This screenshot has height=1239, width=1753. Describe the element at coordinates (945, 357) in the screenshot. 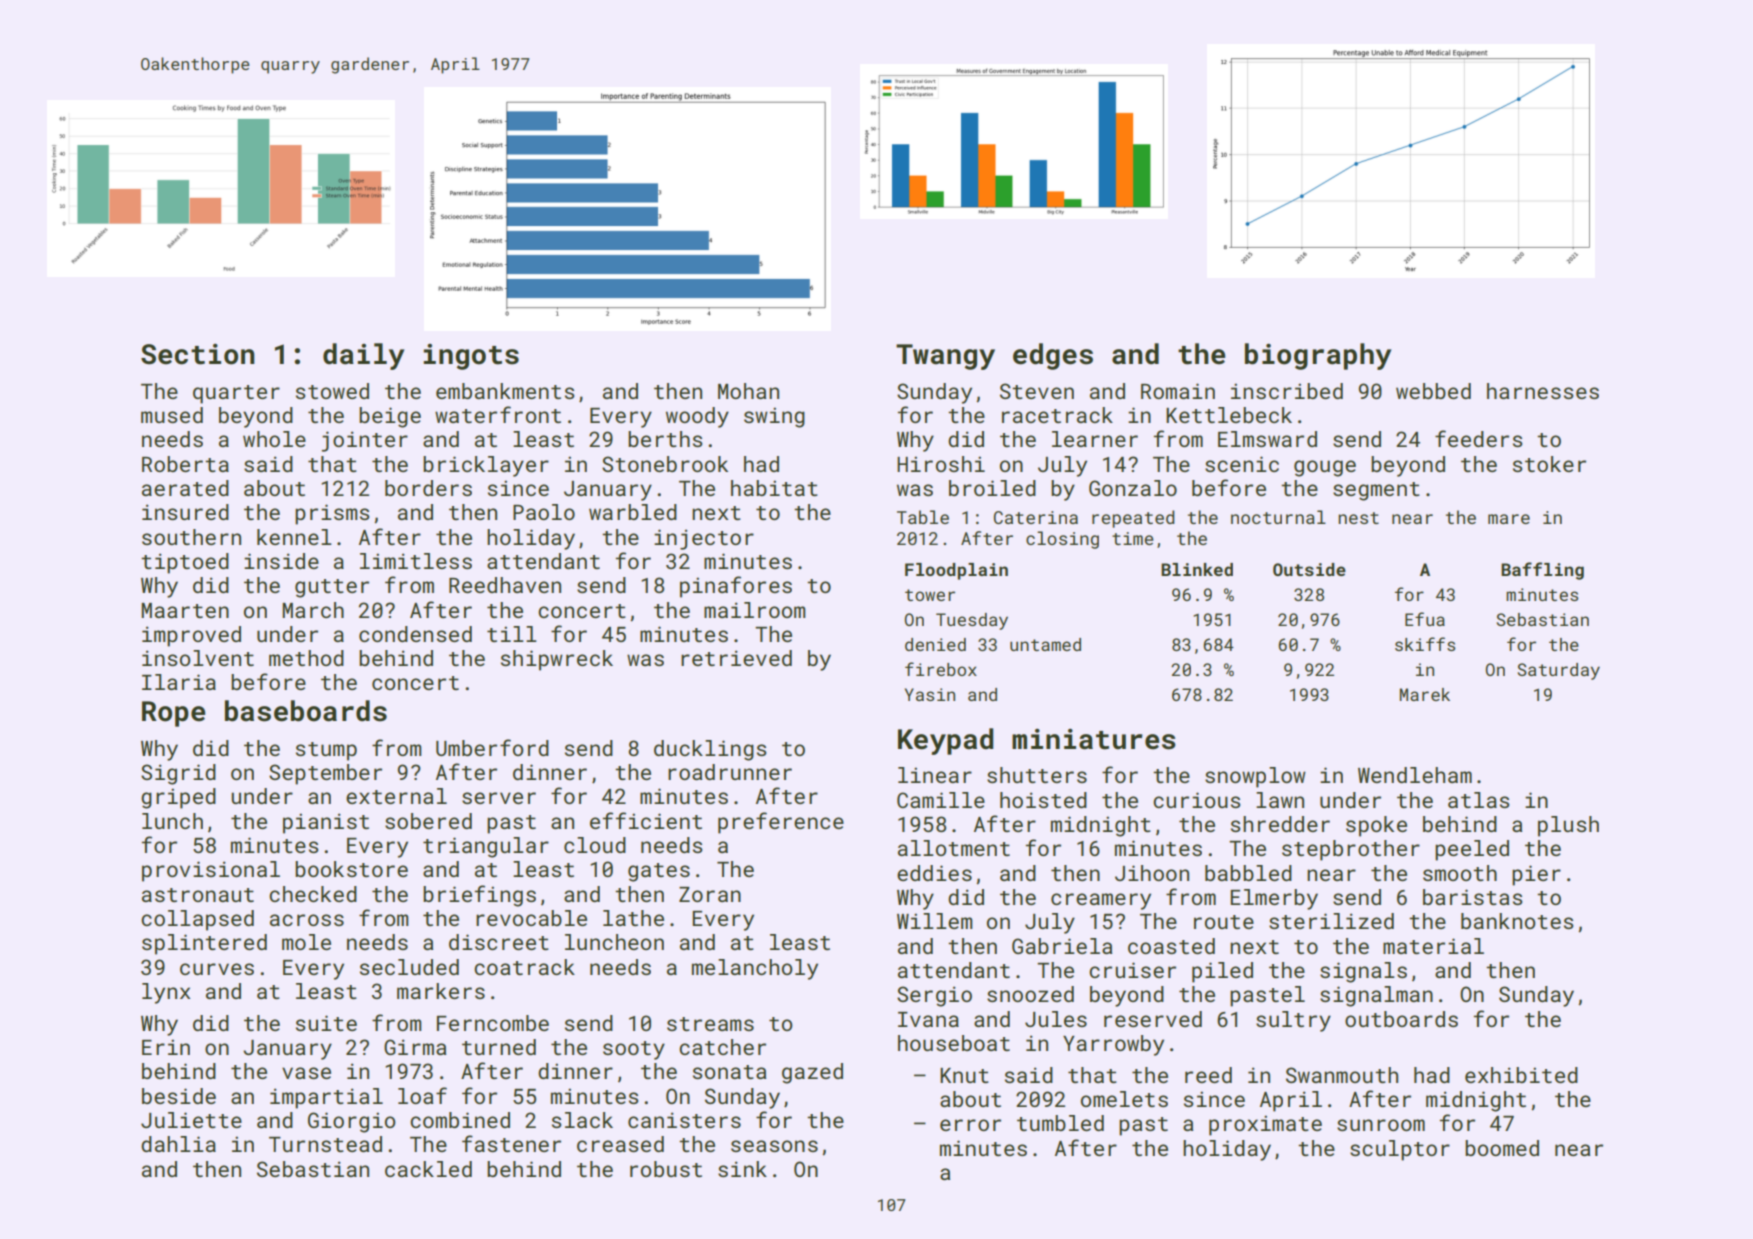

I see `Twangy` at that location.
